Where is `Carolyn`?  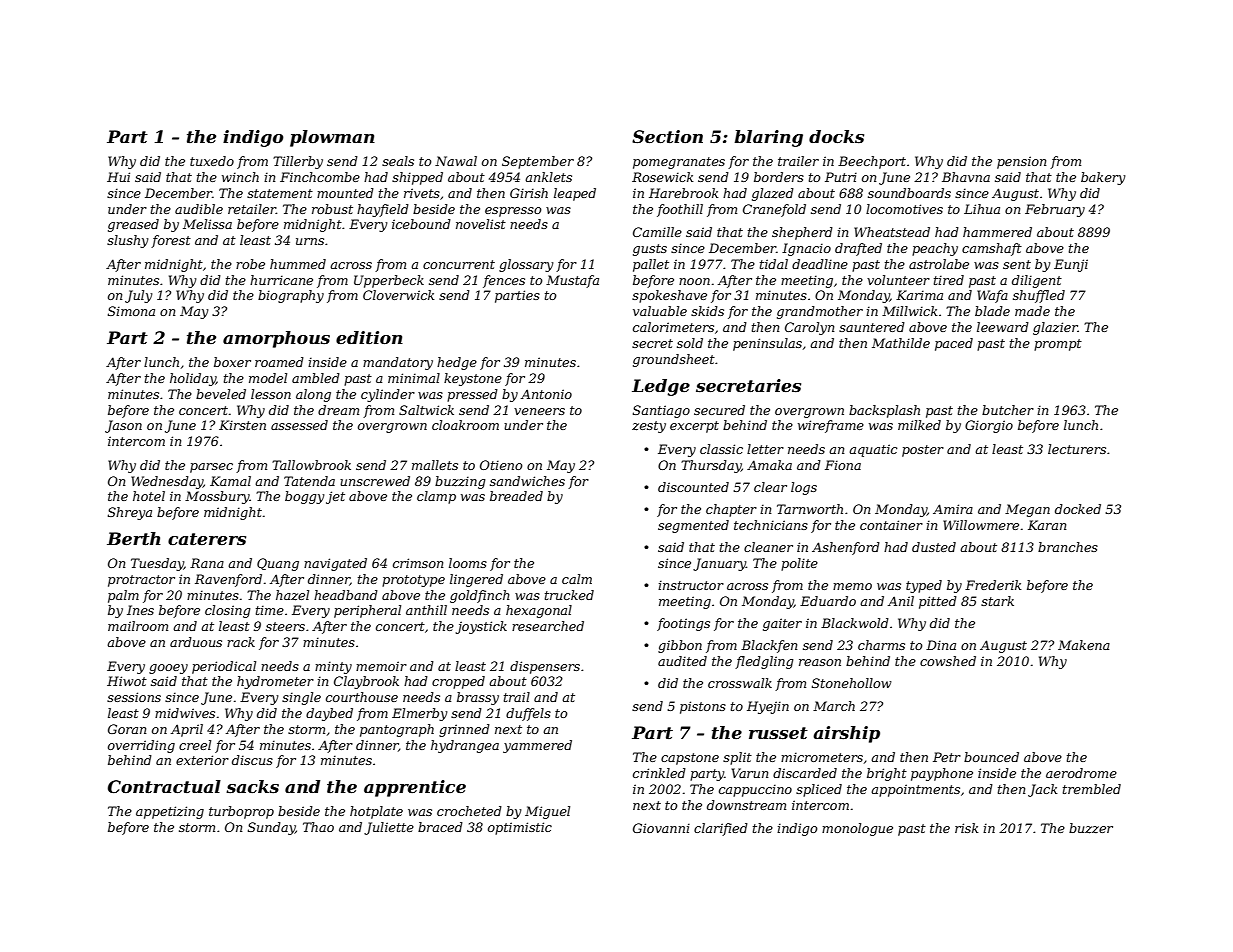
Carolyn is located at coordinates (810, 328).
